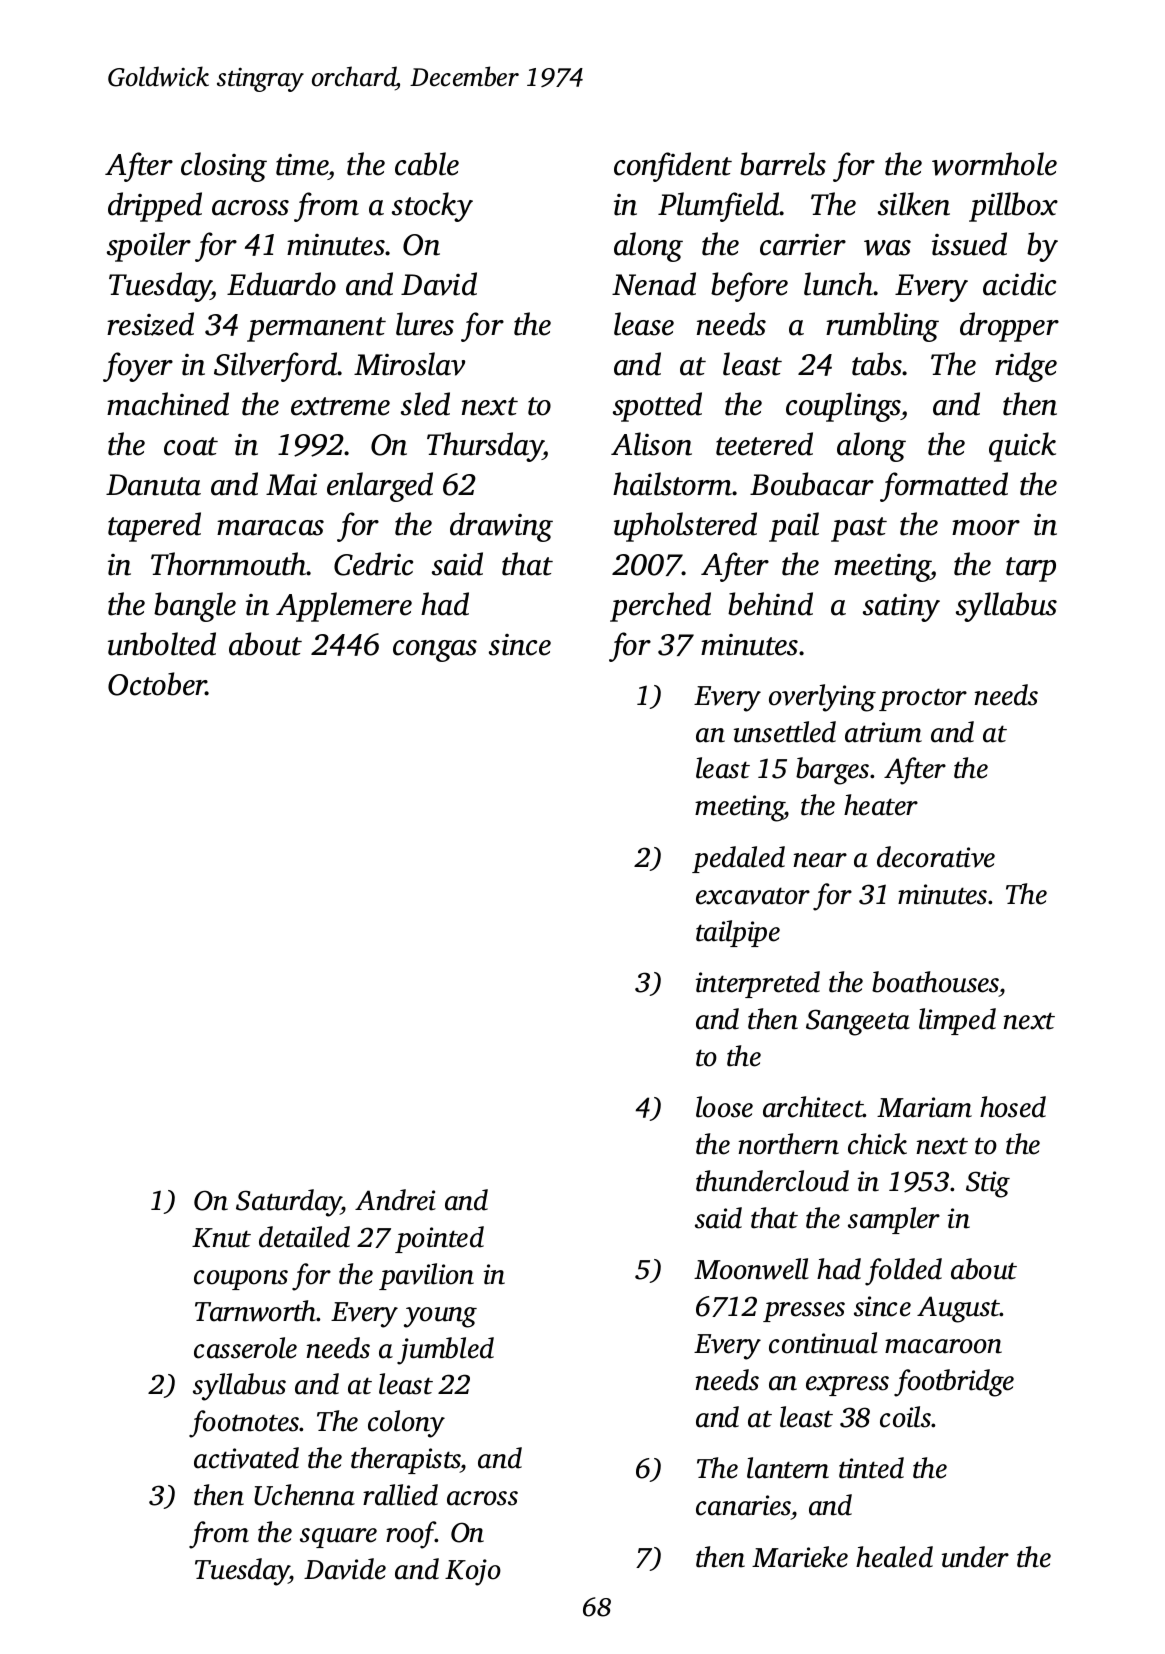 Image resolution: width=1165 pixels, height=1654 pixels. I want to click on August, so click(958, 1309).
